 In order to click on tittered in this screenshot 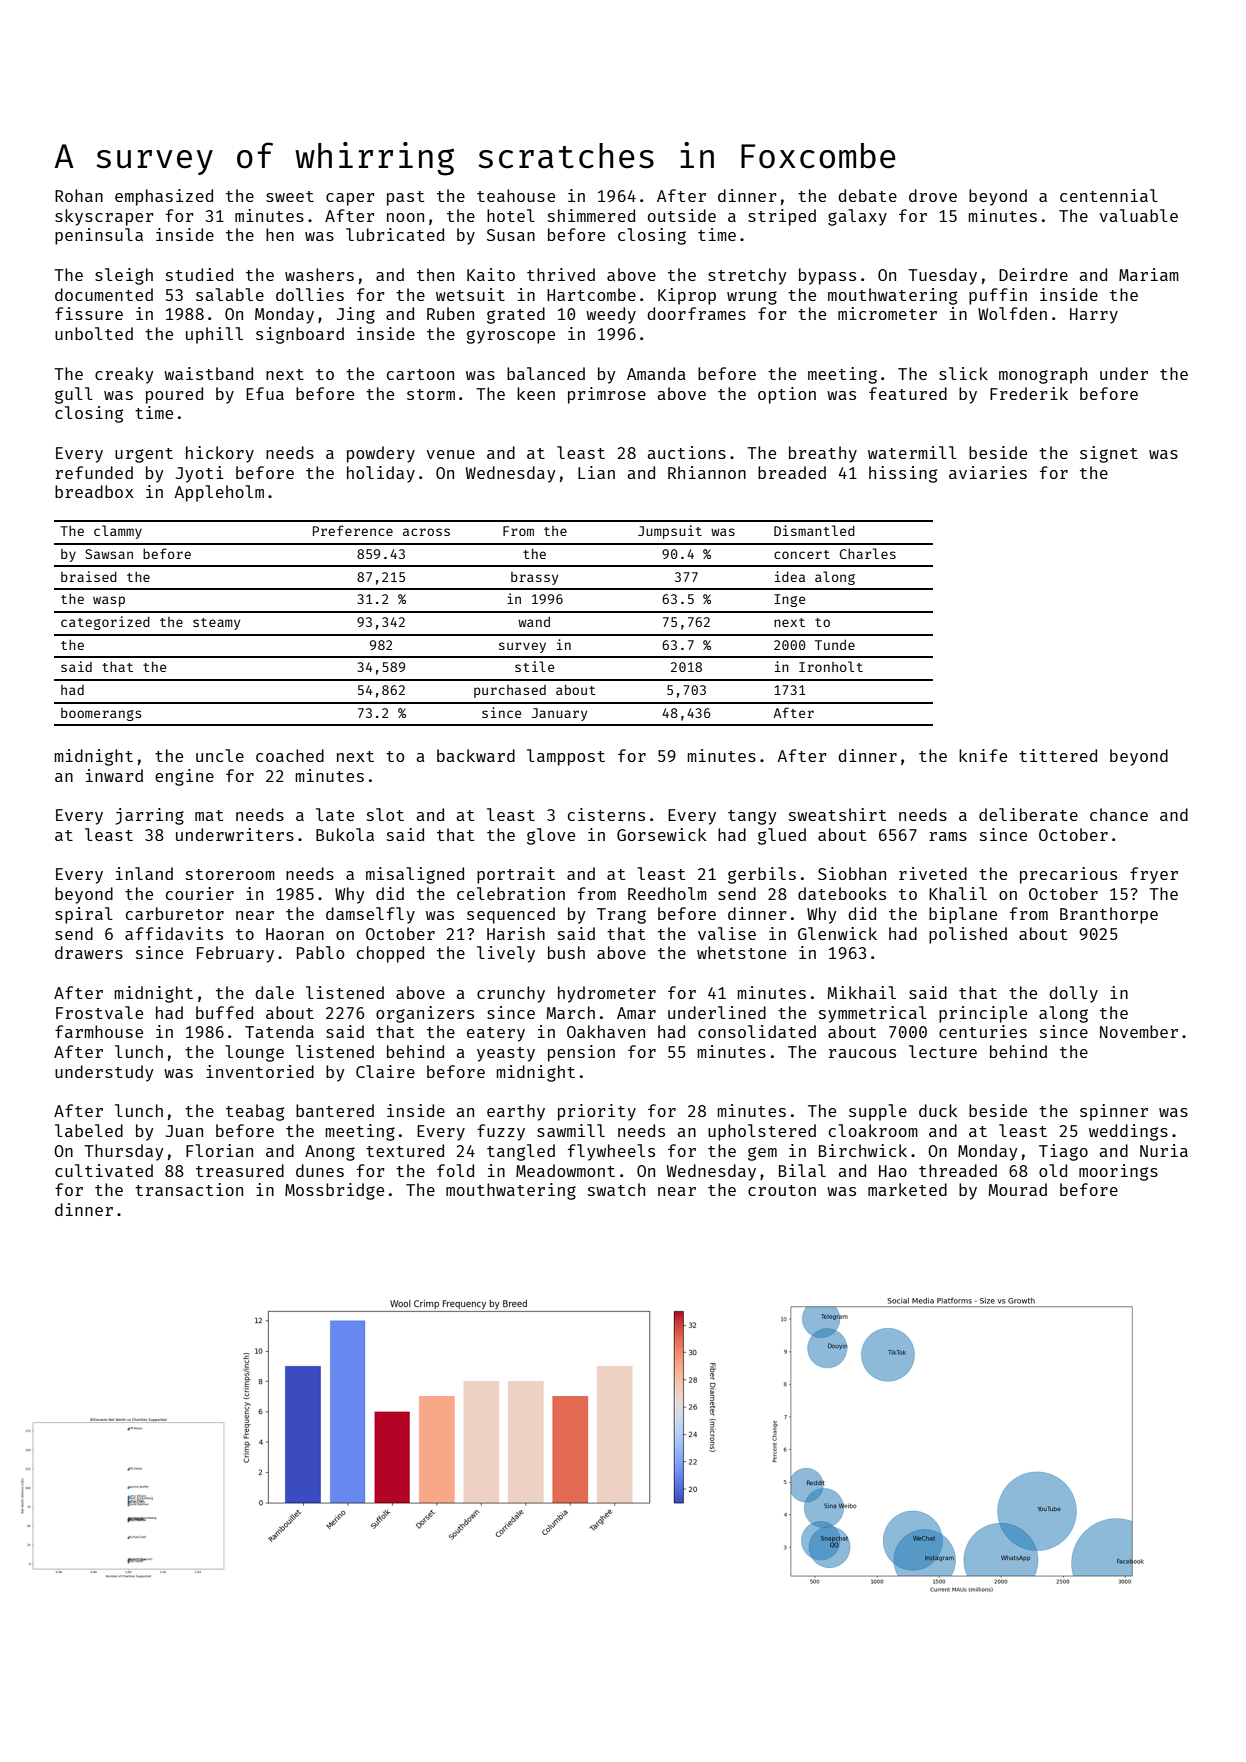, I will do `click(1058, 755)`.
